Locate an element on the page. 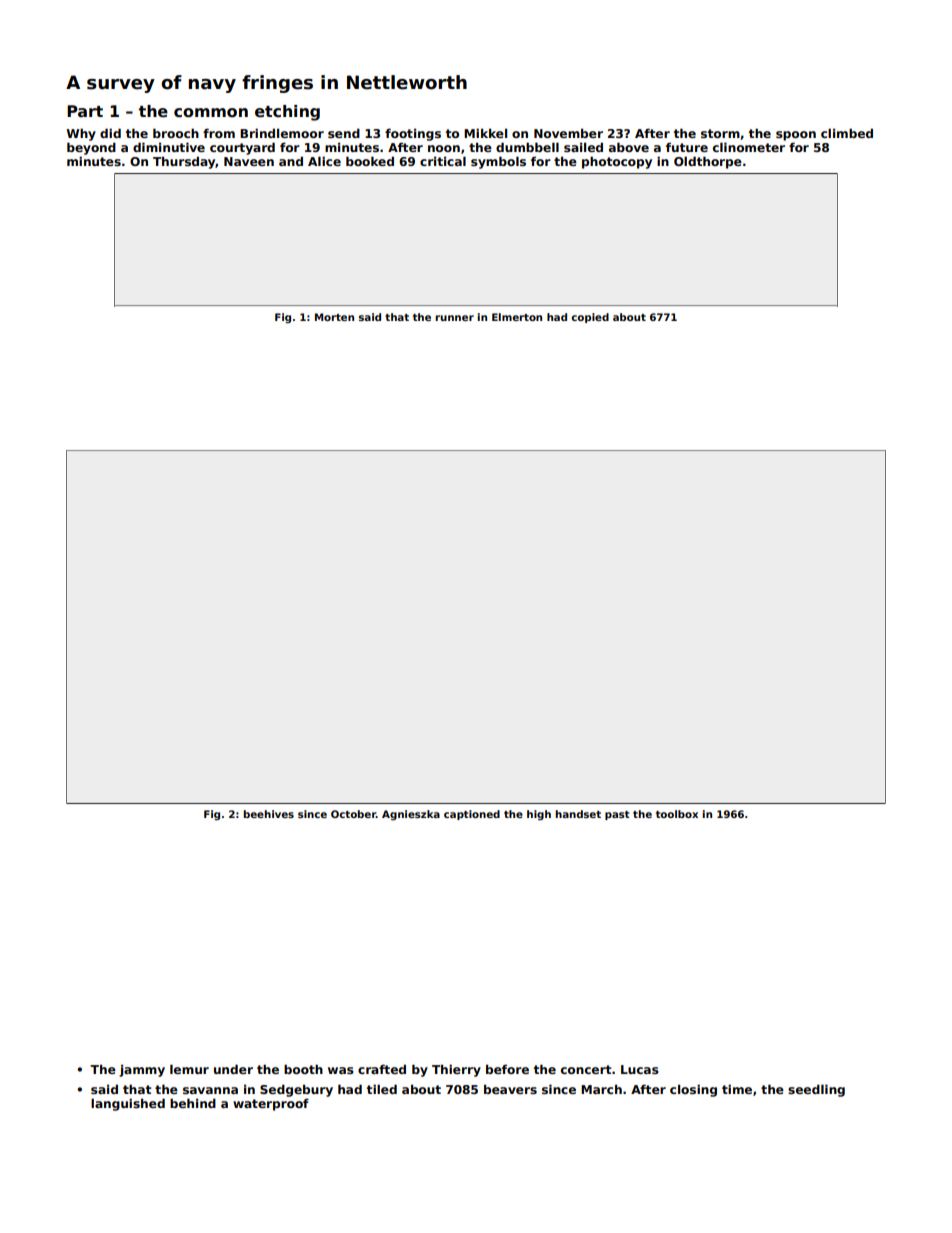 Image resolution: width=952 pixels, height=1233 pixels. October is located at coordinates (353, 814).
